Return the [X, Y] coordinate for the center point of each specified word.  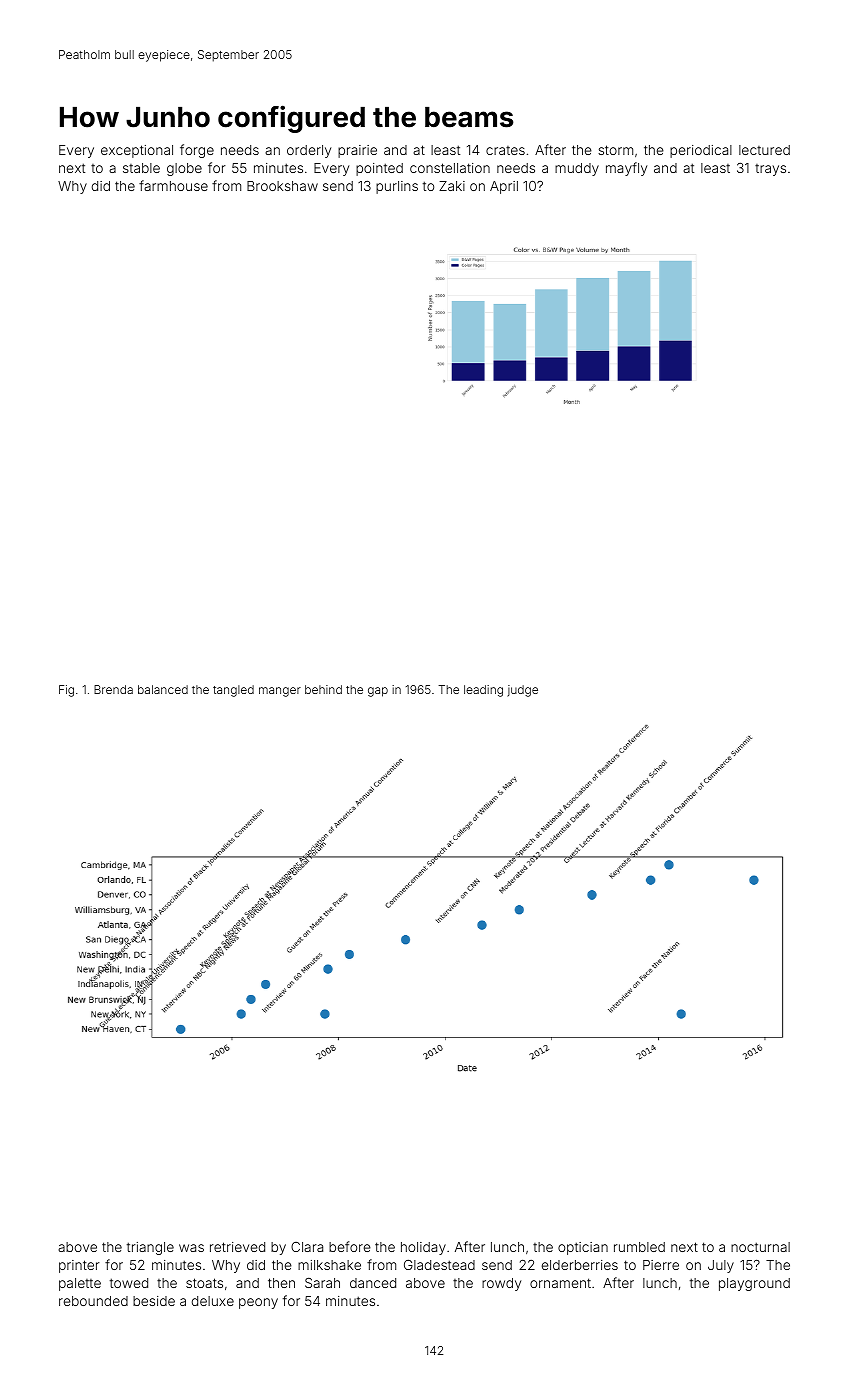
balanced [163, 689]
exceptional [137, 151]
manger [280, 692]
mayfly [626, 169]
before [350, 1246]
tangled [233, 691]
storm [615, 150]
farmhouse [173, 185]
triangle [150, 1248]
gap [378, 692]
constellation [450, 168]
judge [522, 691]
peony [258, 1303]
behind [323, 689]
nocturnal [760, 1247]
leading [483, 691]
